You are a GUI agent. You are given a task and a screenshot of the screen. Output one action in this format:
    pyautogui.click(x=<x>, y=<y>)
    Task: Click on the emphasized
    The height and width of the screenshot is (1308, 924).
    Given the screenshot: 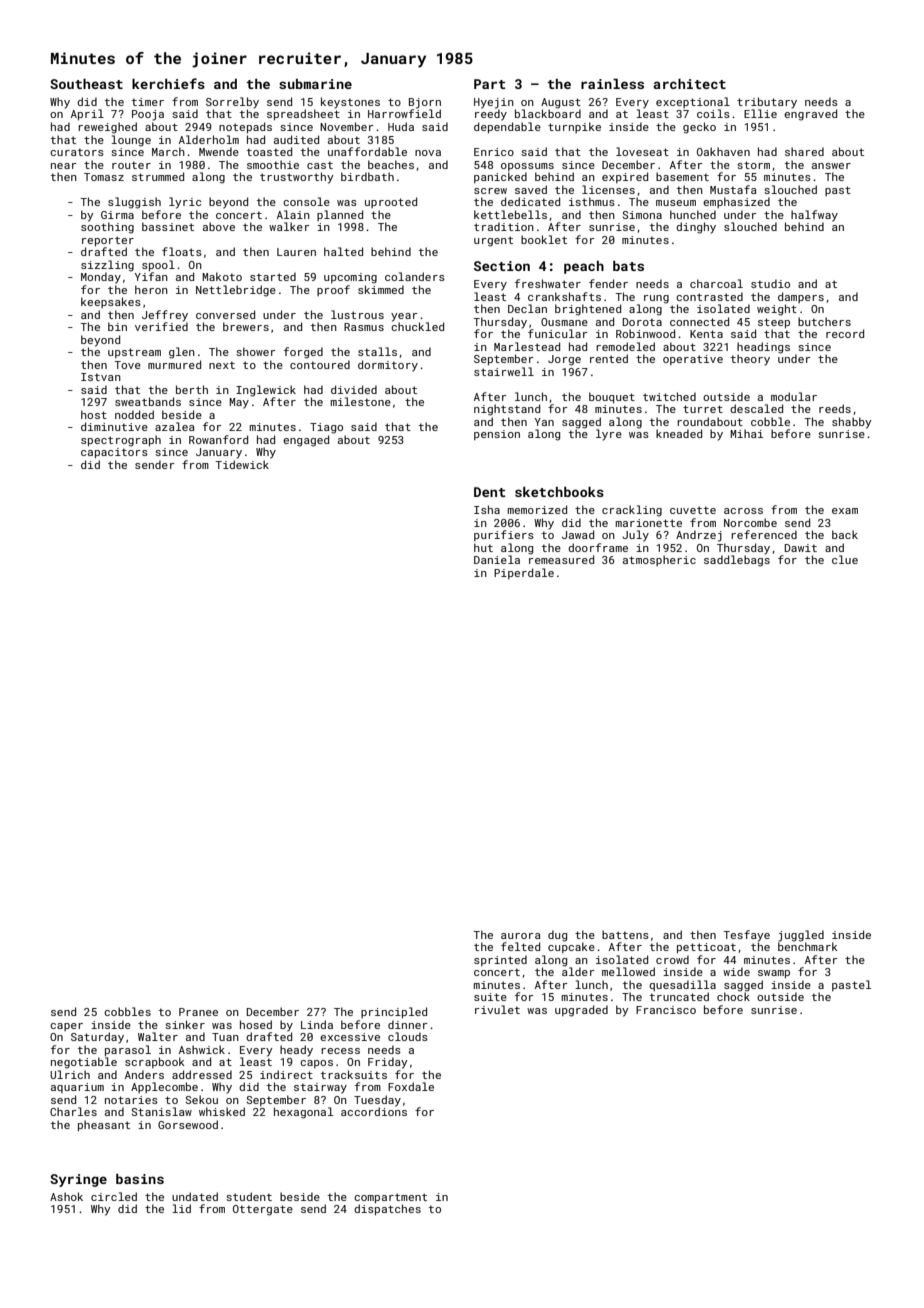 What is the action you would take?
    pyautogui.click(x=736, y=202)
